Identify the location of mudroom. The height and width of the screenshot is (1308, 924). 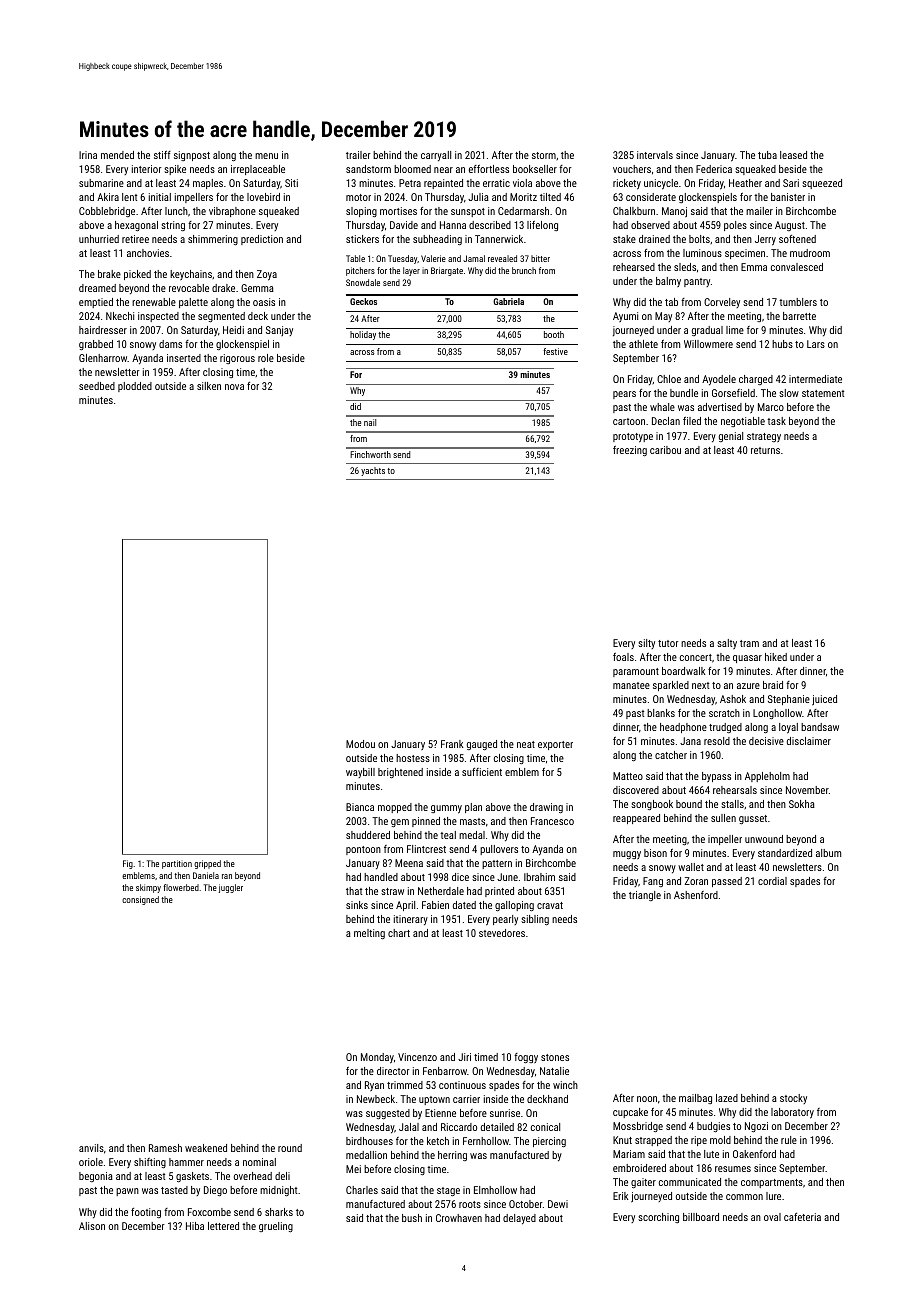
(810, 253).
